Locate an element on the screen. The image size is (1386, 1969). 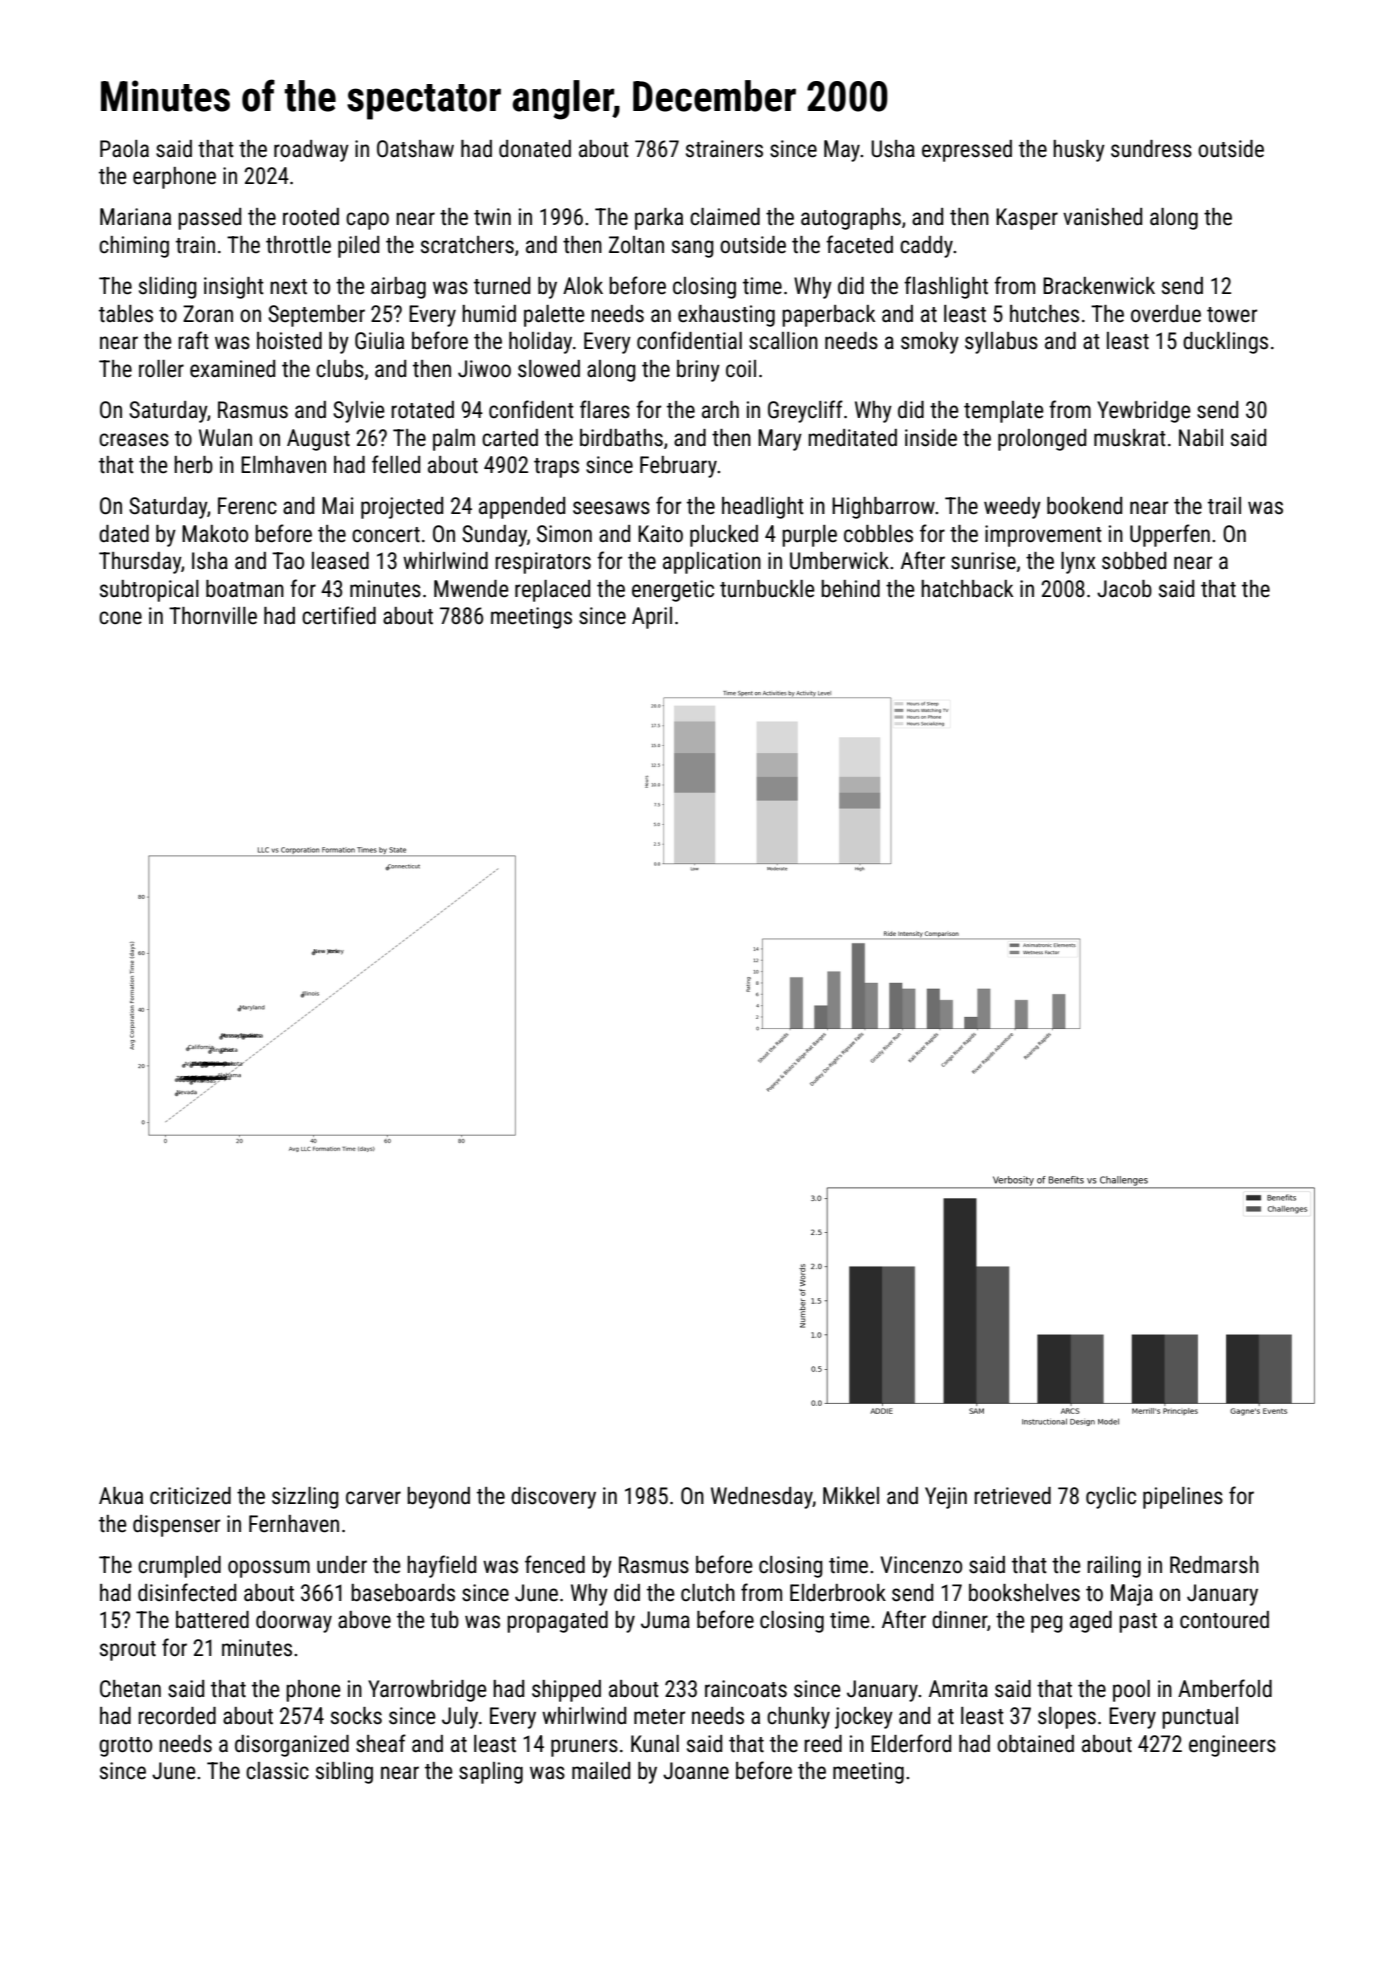
sizzling is located at coordinates (305, 1498).
